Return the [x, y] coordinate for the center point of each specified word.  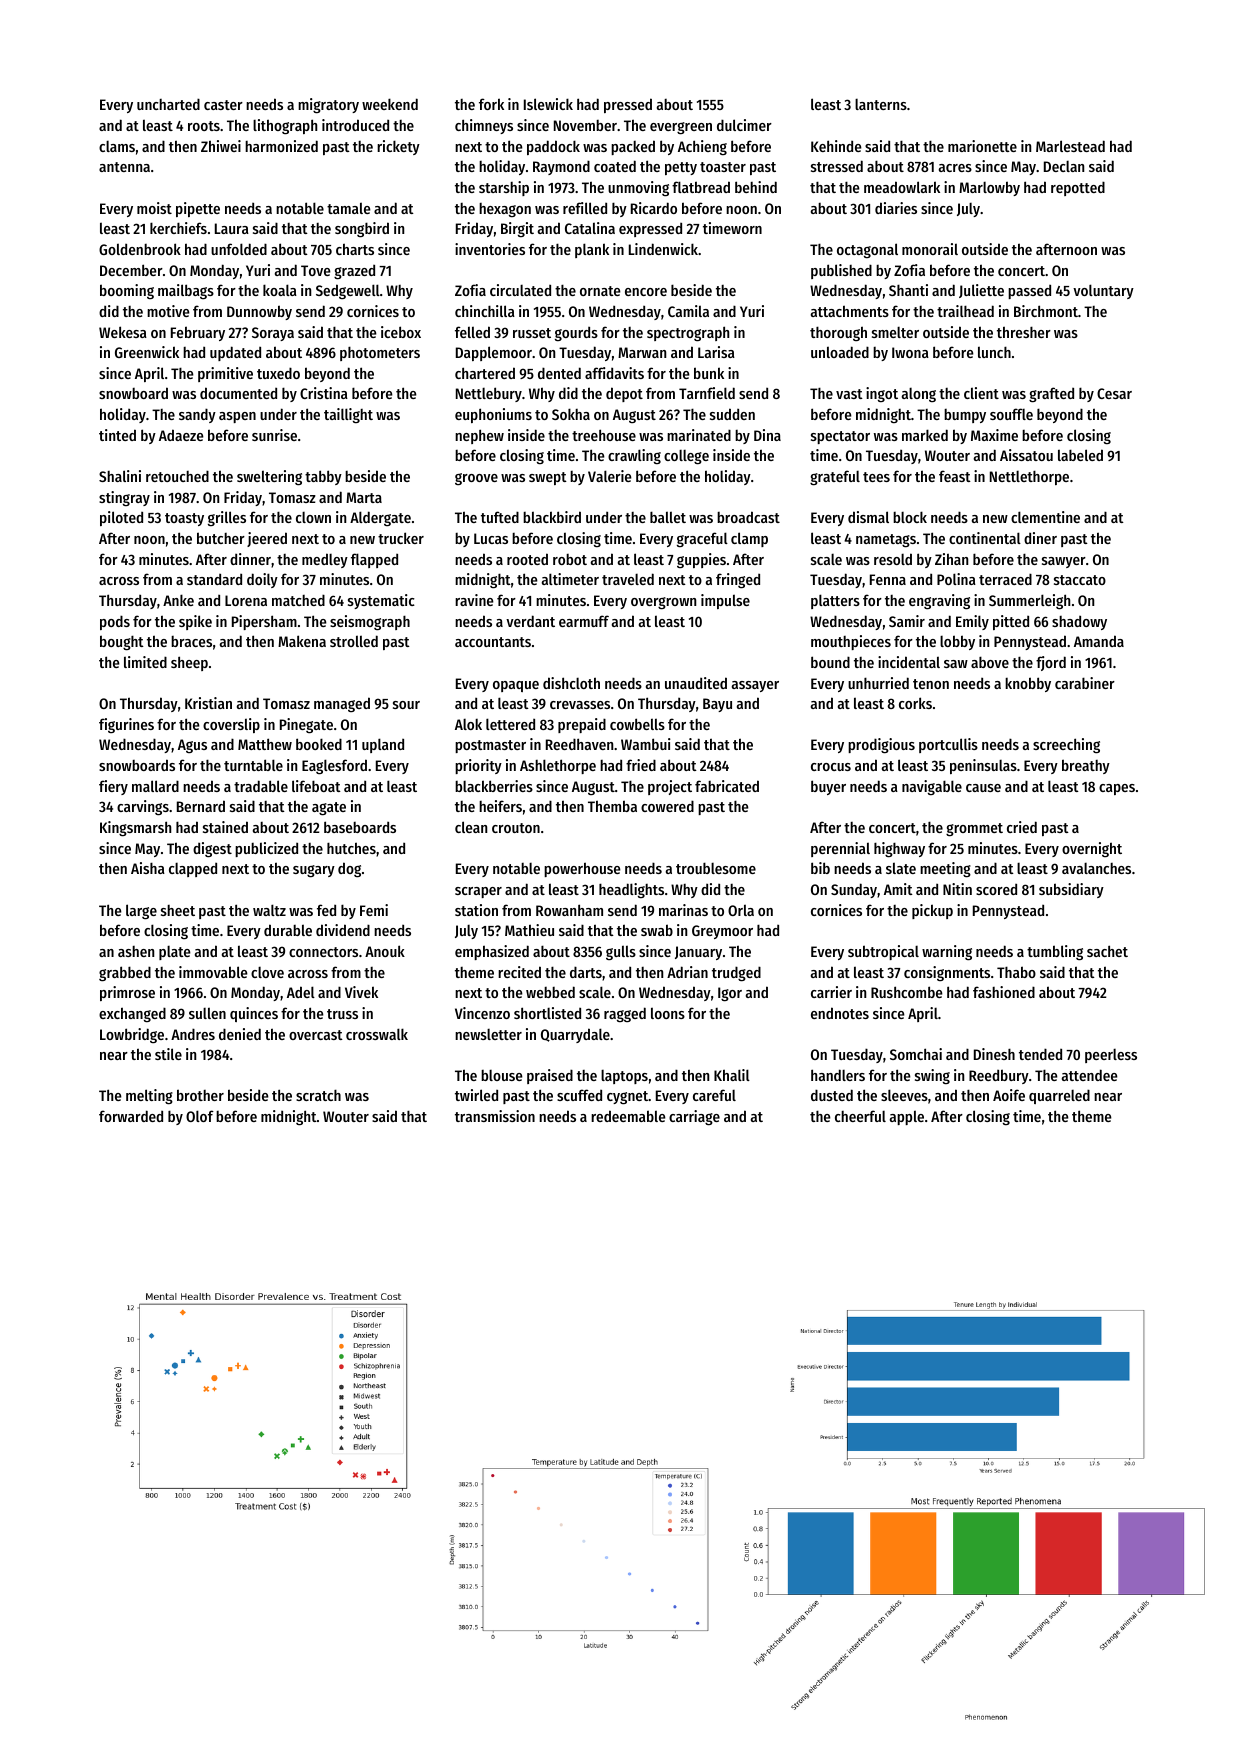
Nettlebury [489, 394]
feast [955, 476]
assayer [755, 686]
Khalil [732, 1075]
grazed [354, 272]
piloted [121, 518]
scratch [318, 1095]
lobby [957, 642]
